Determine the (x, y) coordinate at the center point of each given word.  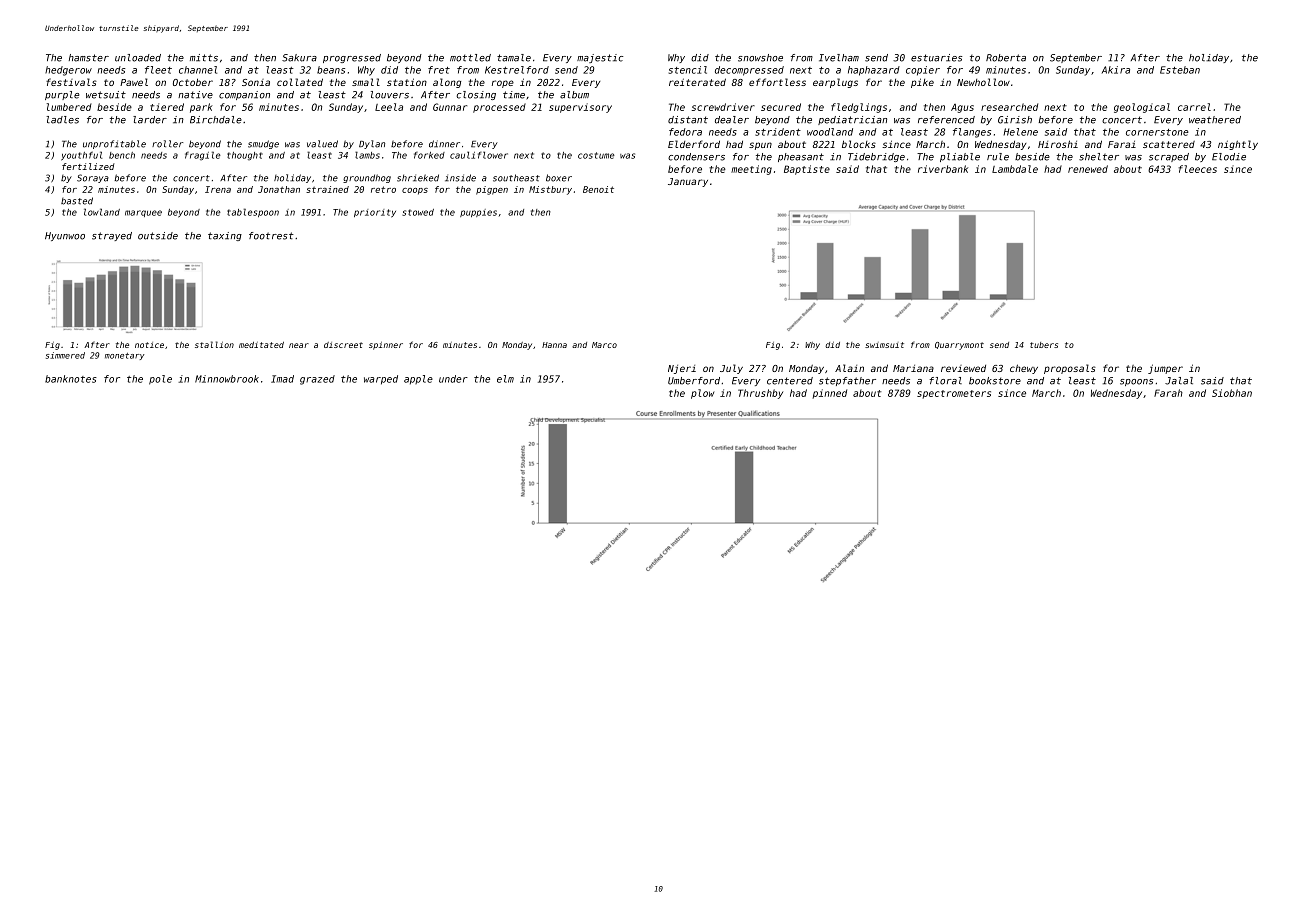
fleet (158, 70)
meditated (261, 345)
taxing (225, 236)
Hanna (554, 345)
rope (503, 84)
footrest (271, 236)
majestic (600, 58)
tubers (1044, 345)
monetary (124, 356)
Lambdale (1015, 169)
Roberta (1006, 58)
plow (702, 394)
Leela (389, 107)
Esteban (1180, 70)
